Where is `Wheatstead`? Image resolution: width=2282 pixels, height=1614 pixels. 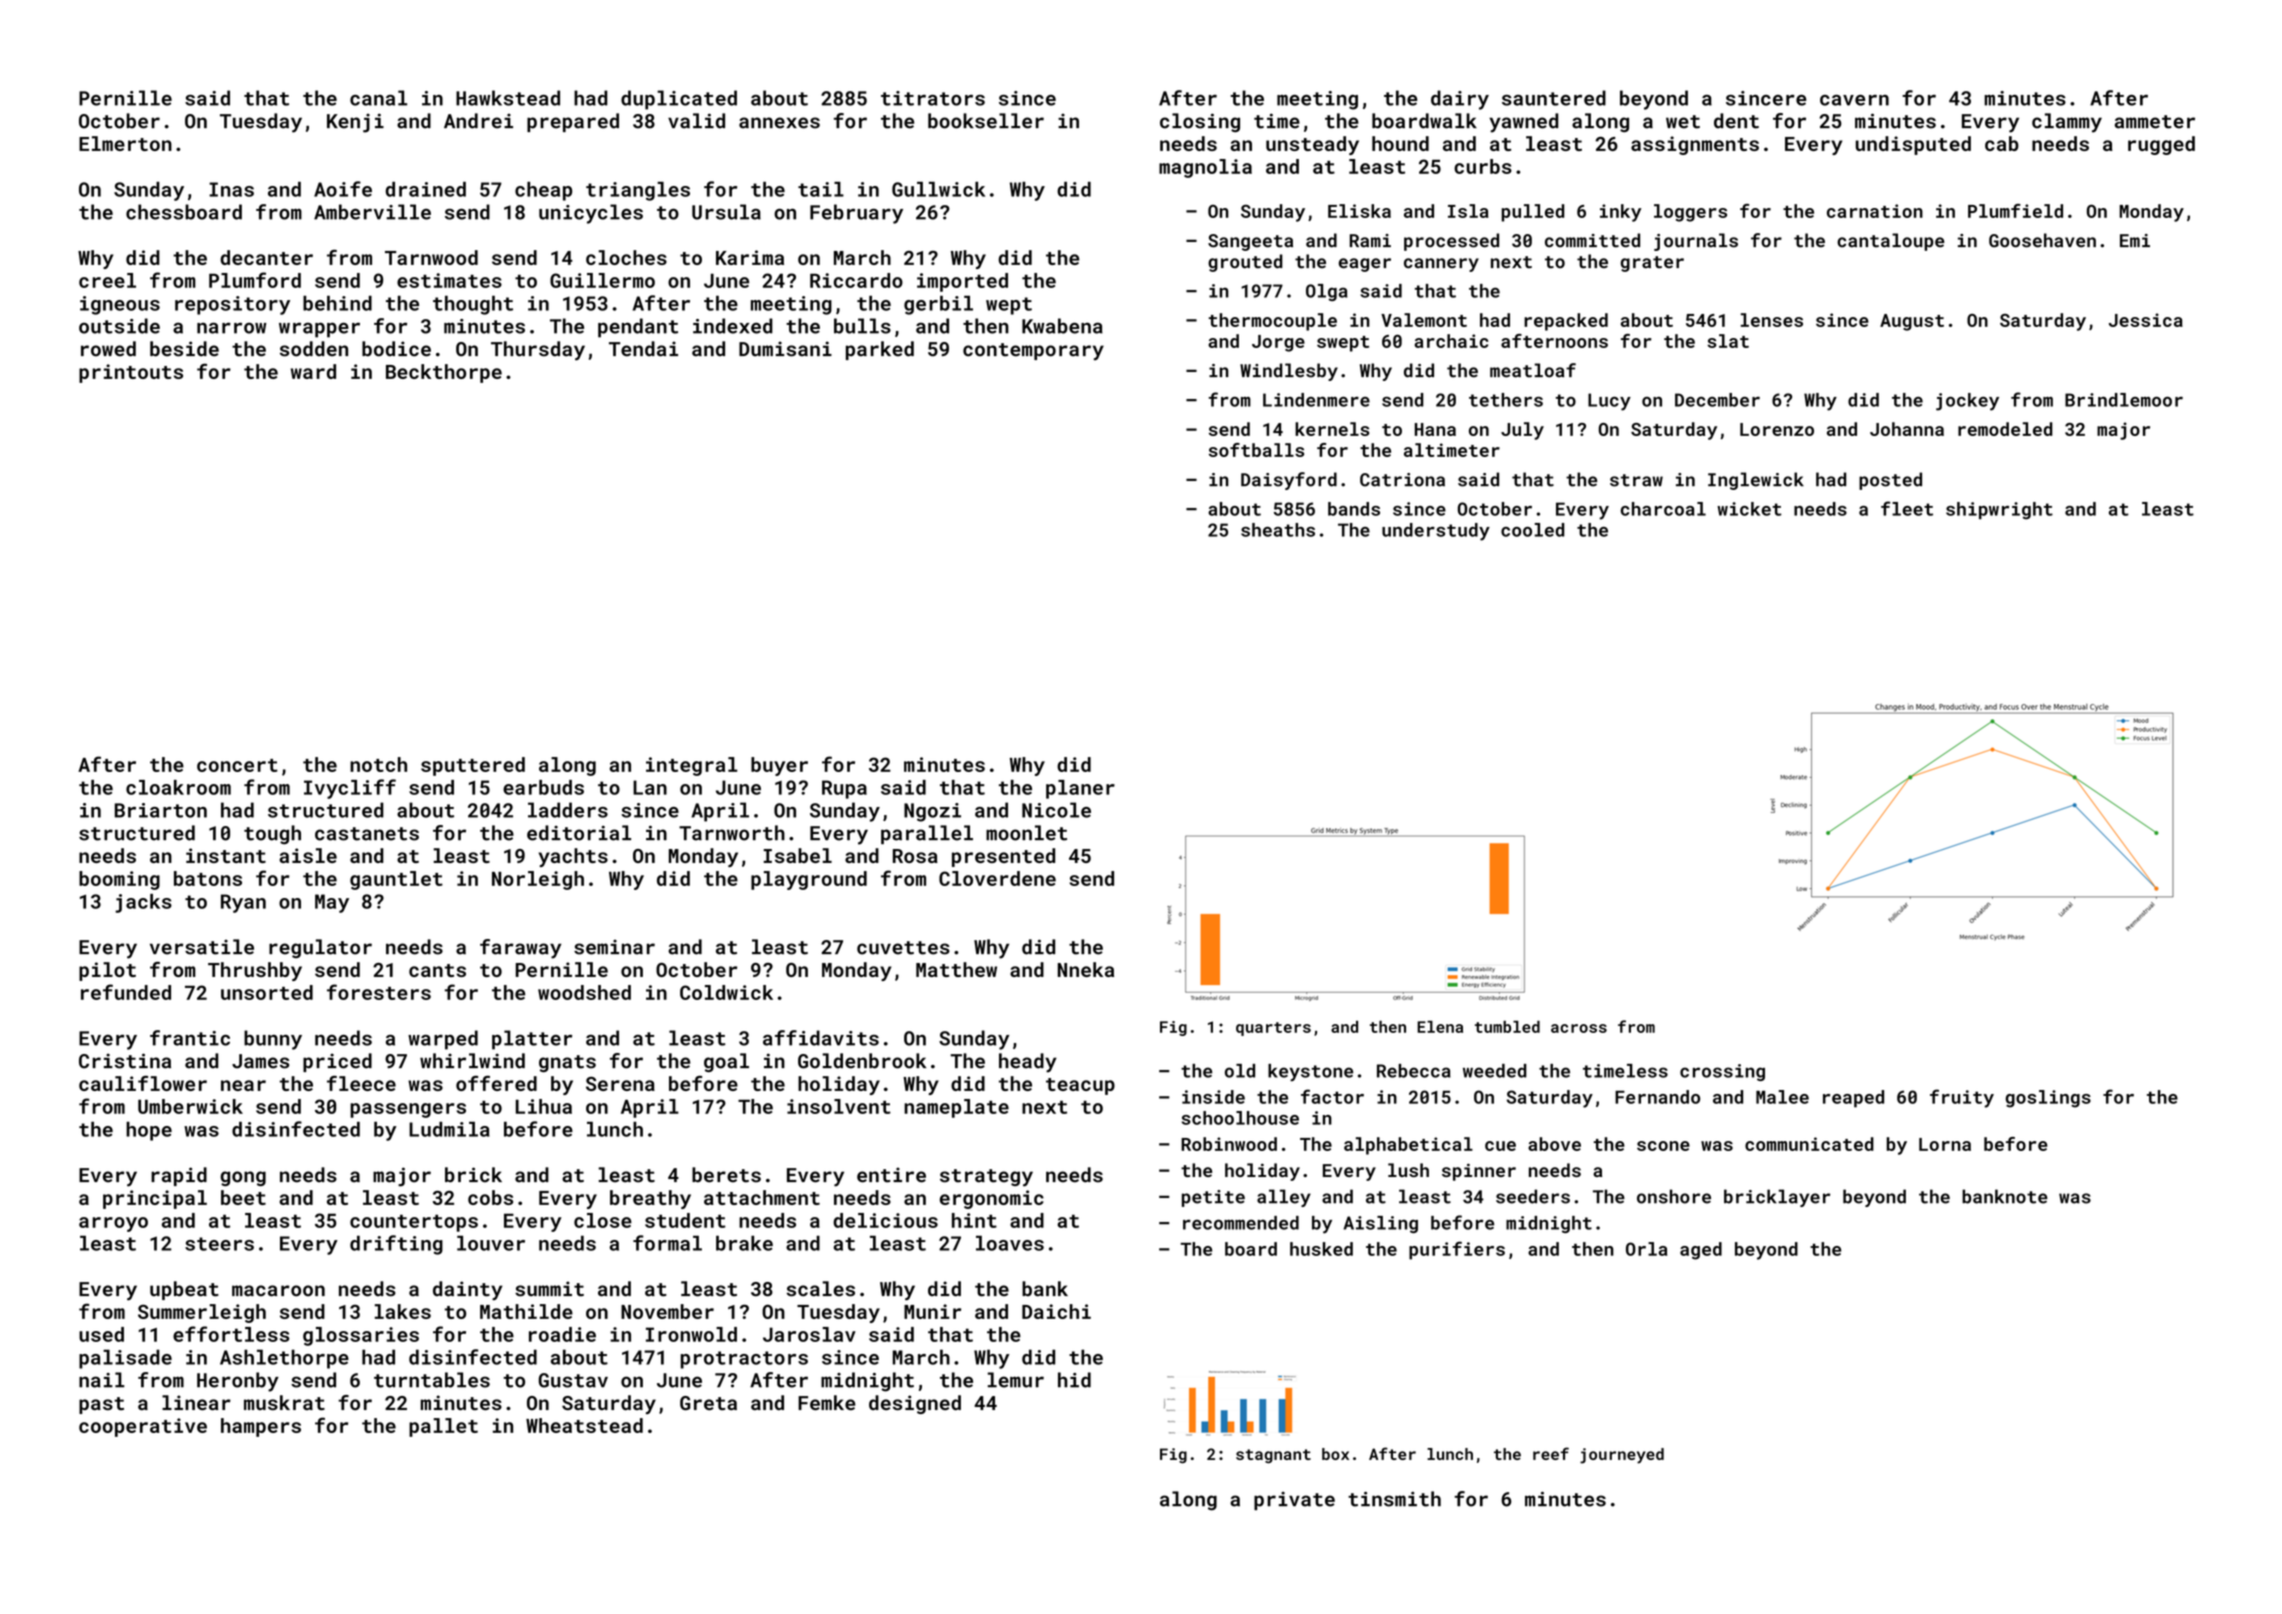
Wheatstead is located at coordinates (584, 1425).
